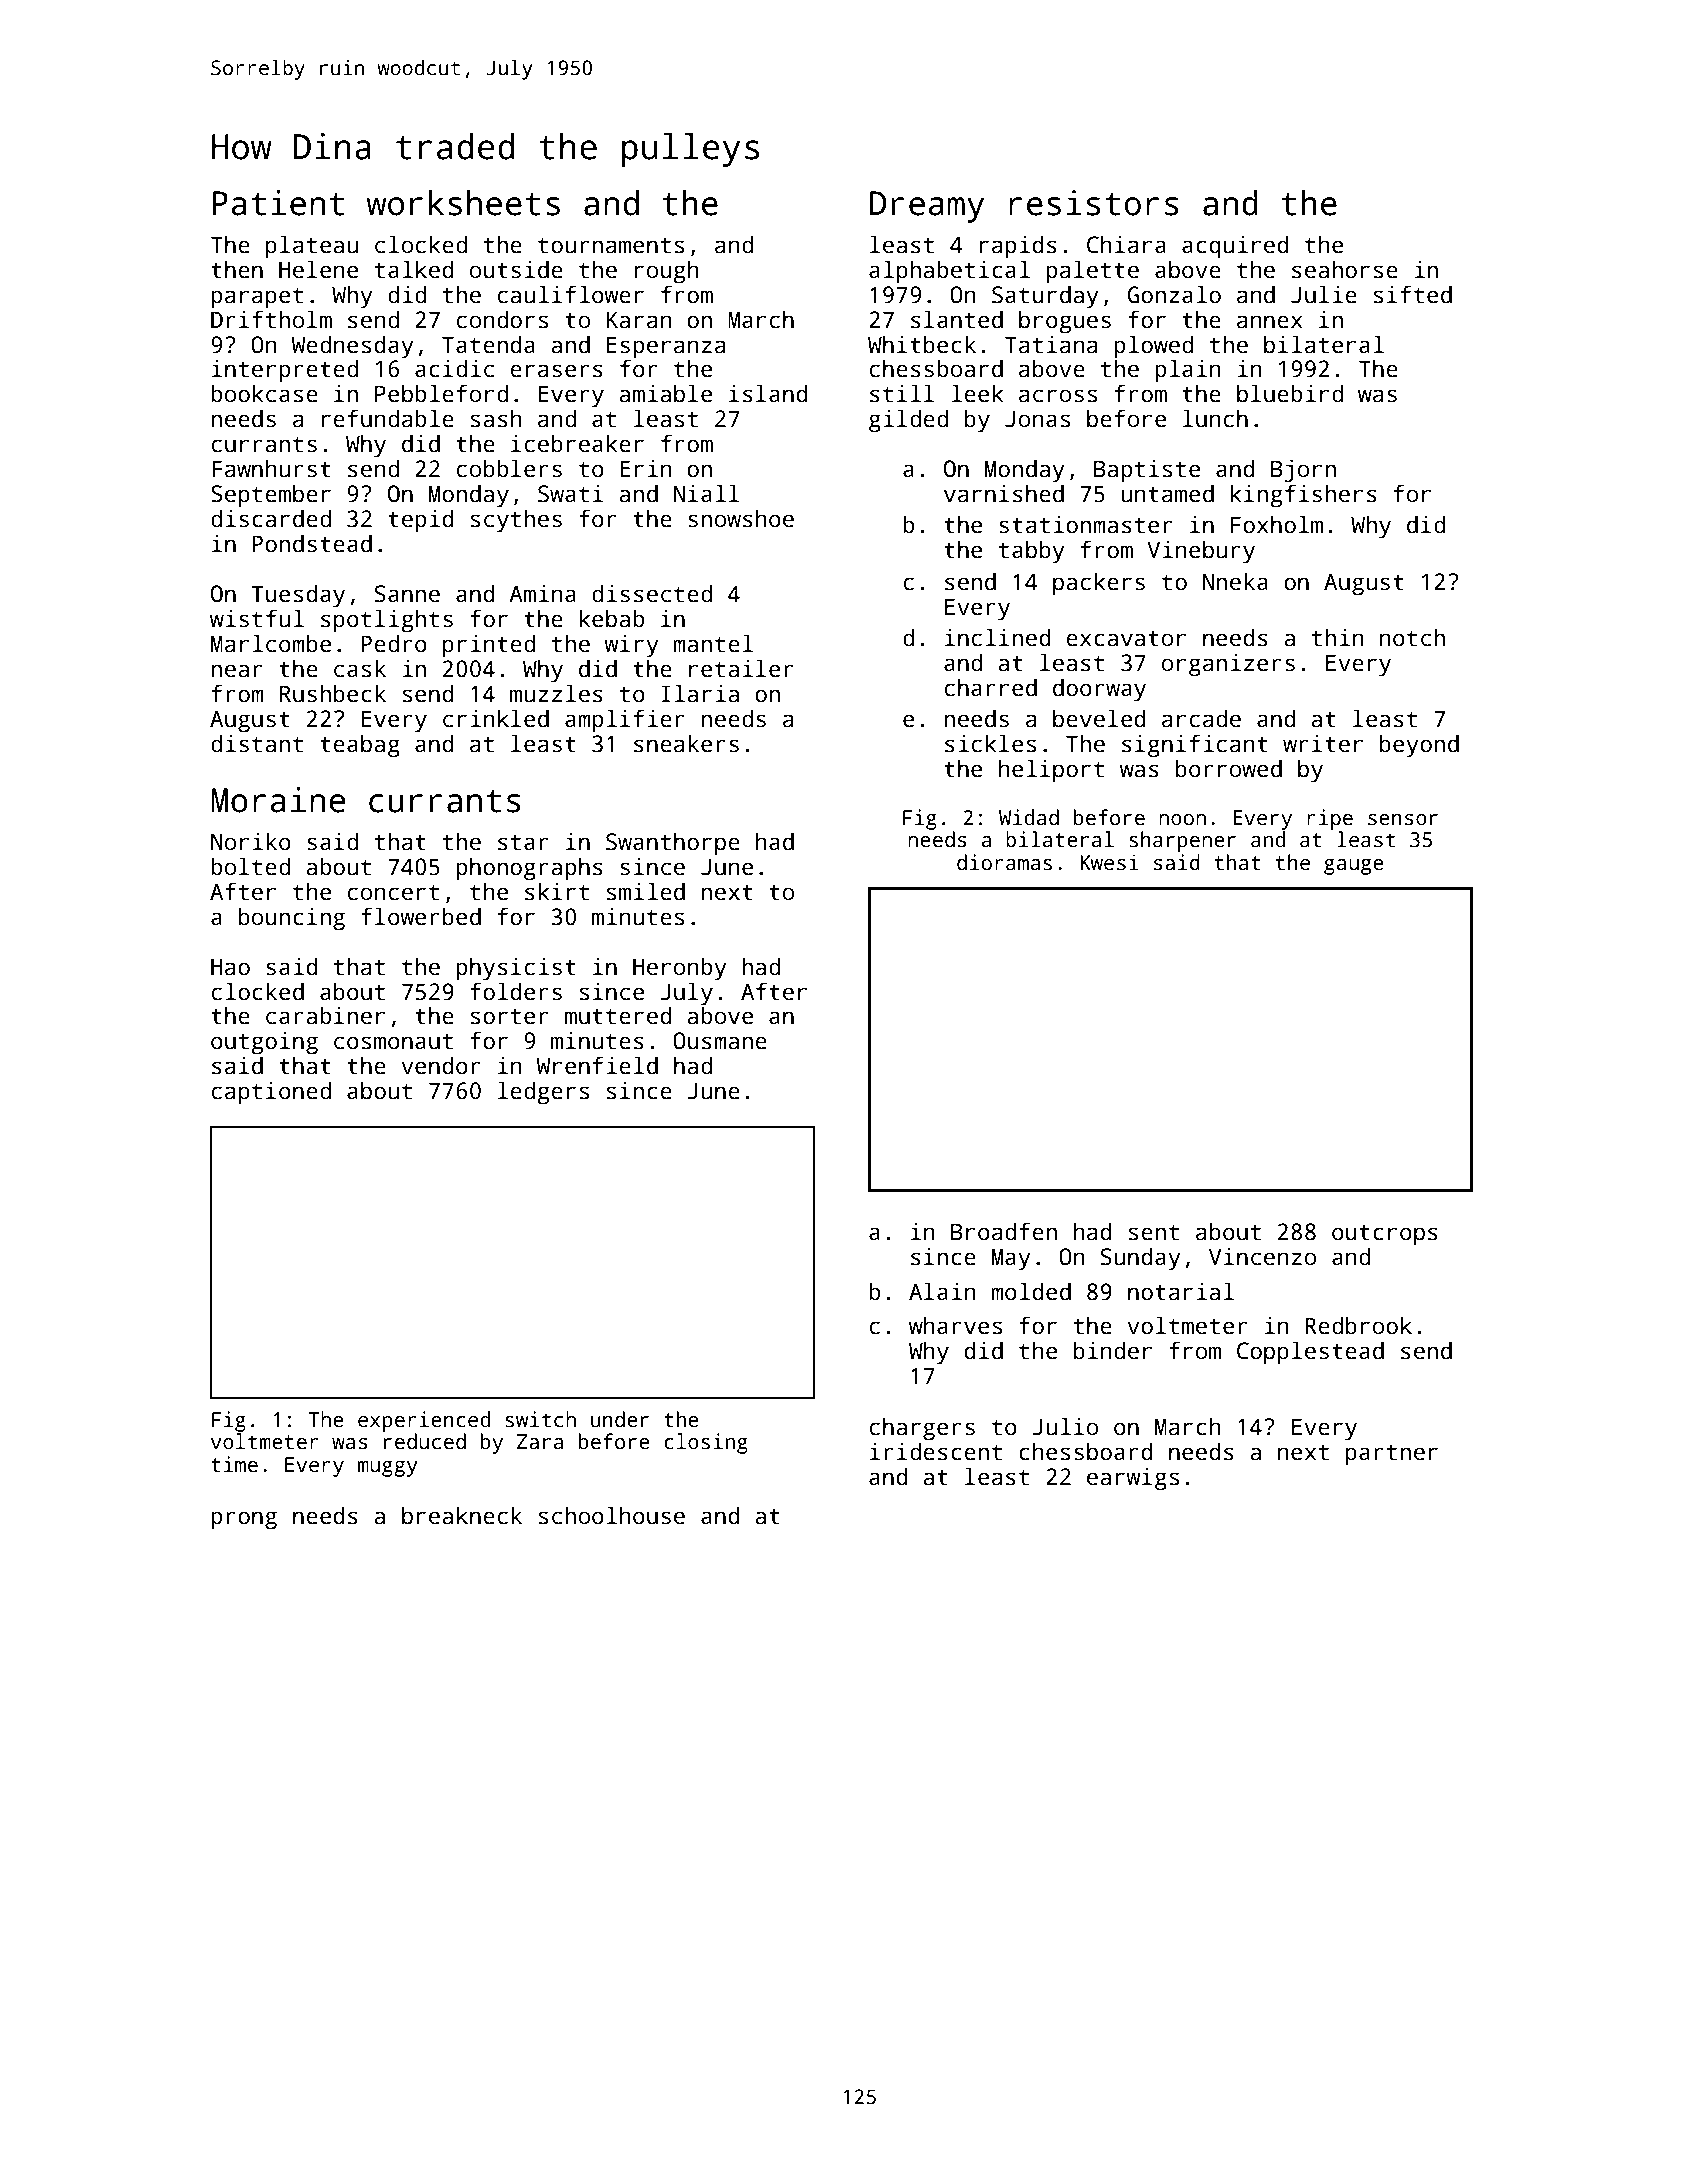  I want to click on notarial, so click(1181, 1291).
